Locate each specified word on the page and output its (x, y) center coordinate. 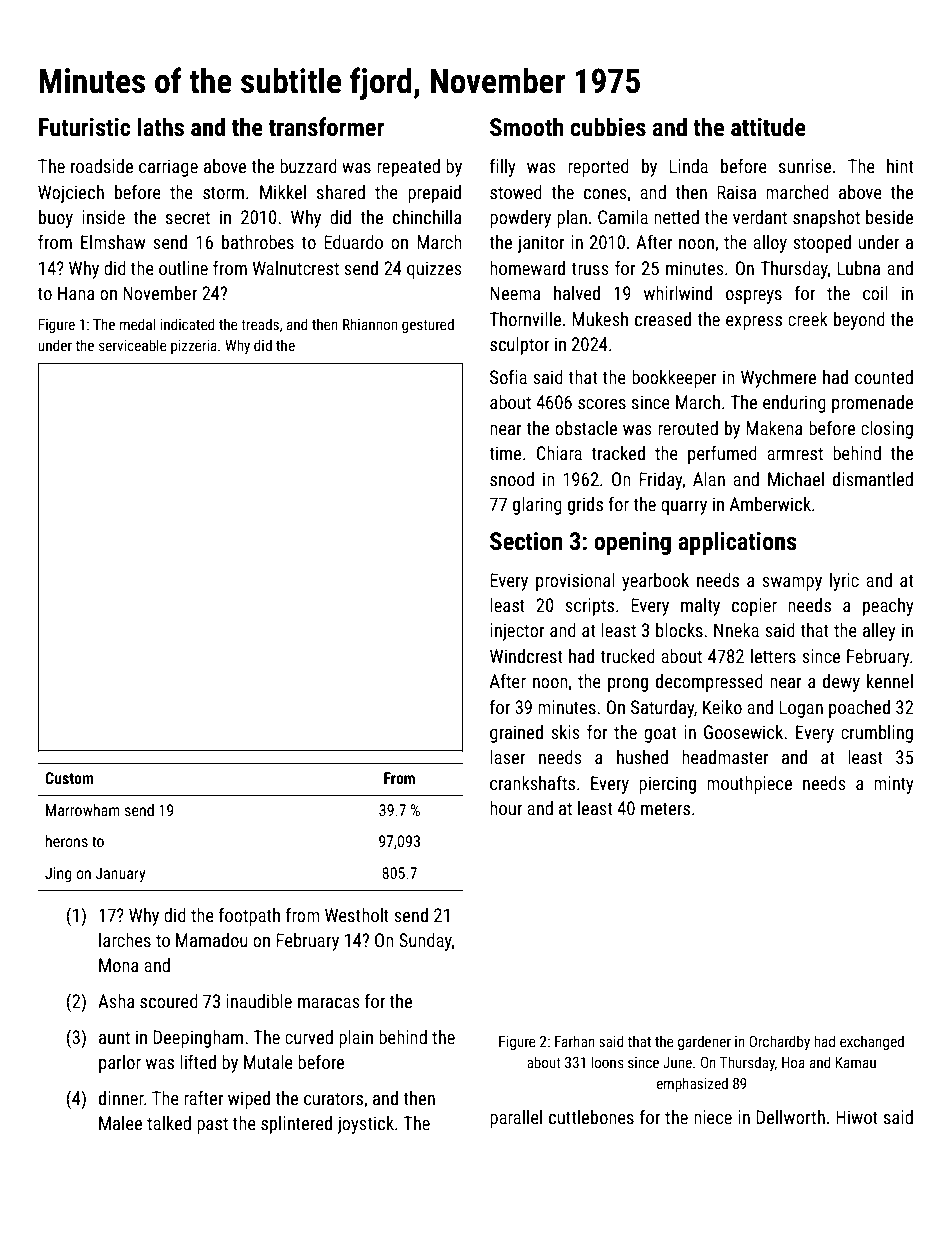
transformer (326, 127)
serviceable (133, 345)
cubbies (608, 127)
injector (517, 632)
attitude (768, 127)
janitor (541, 244)
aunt (114, 1037)
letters (773, 656)
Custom (69, 778)
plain (356, 1039)
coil (875, 293)
